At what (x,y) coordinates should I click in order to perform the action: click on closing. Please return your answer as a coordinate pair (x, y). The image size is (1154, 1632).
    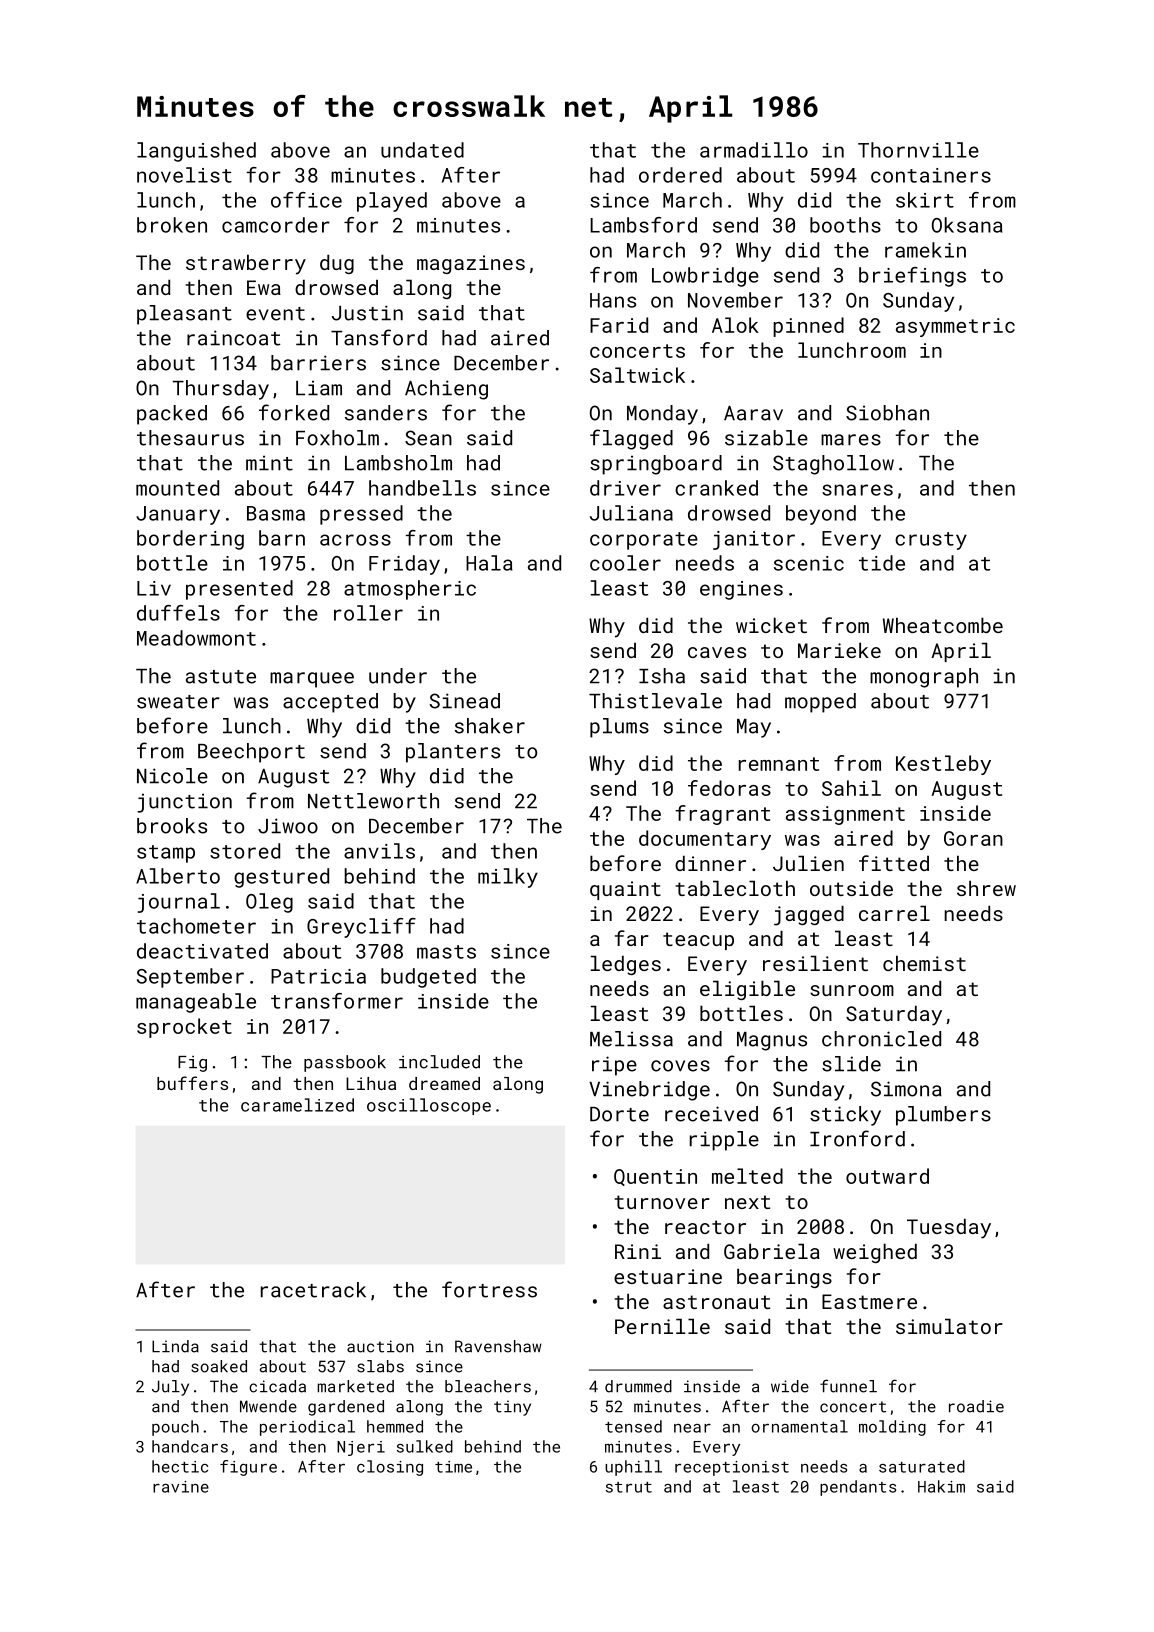
    Looking at the image, I should click on (390, 1468).
